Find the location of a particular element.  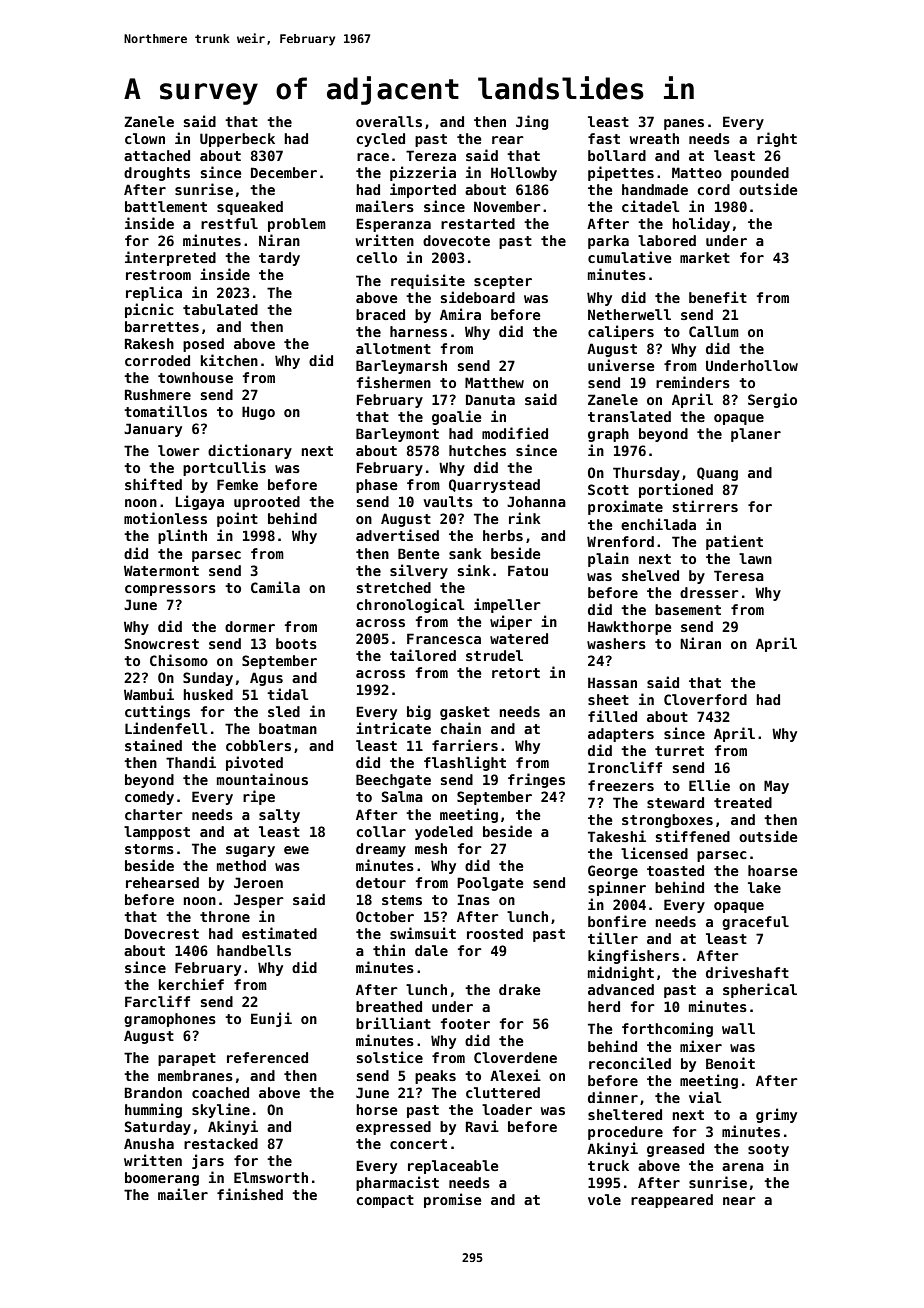

May is located at coordinates (776, 787).
